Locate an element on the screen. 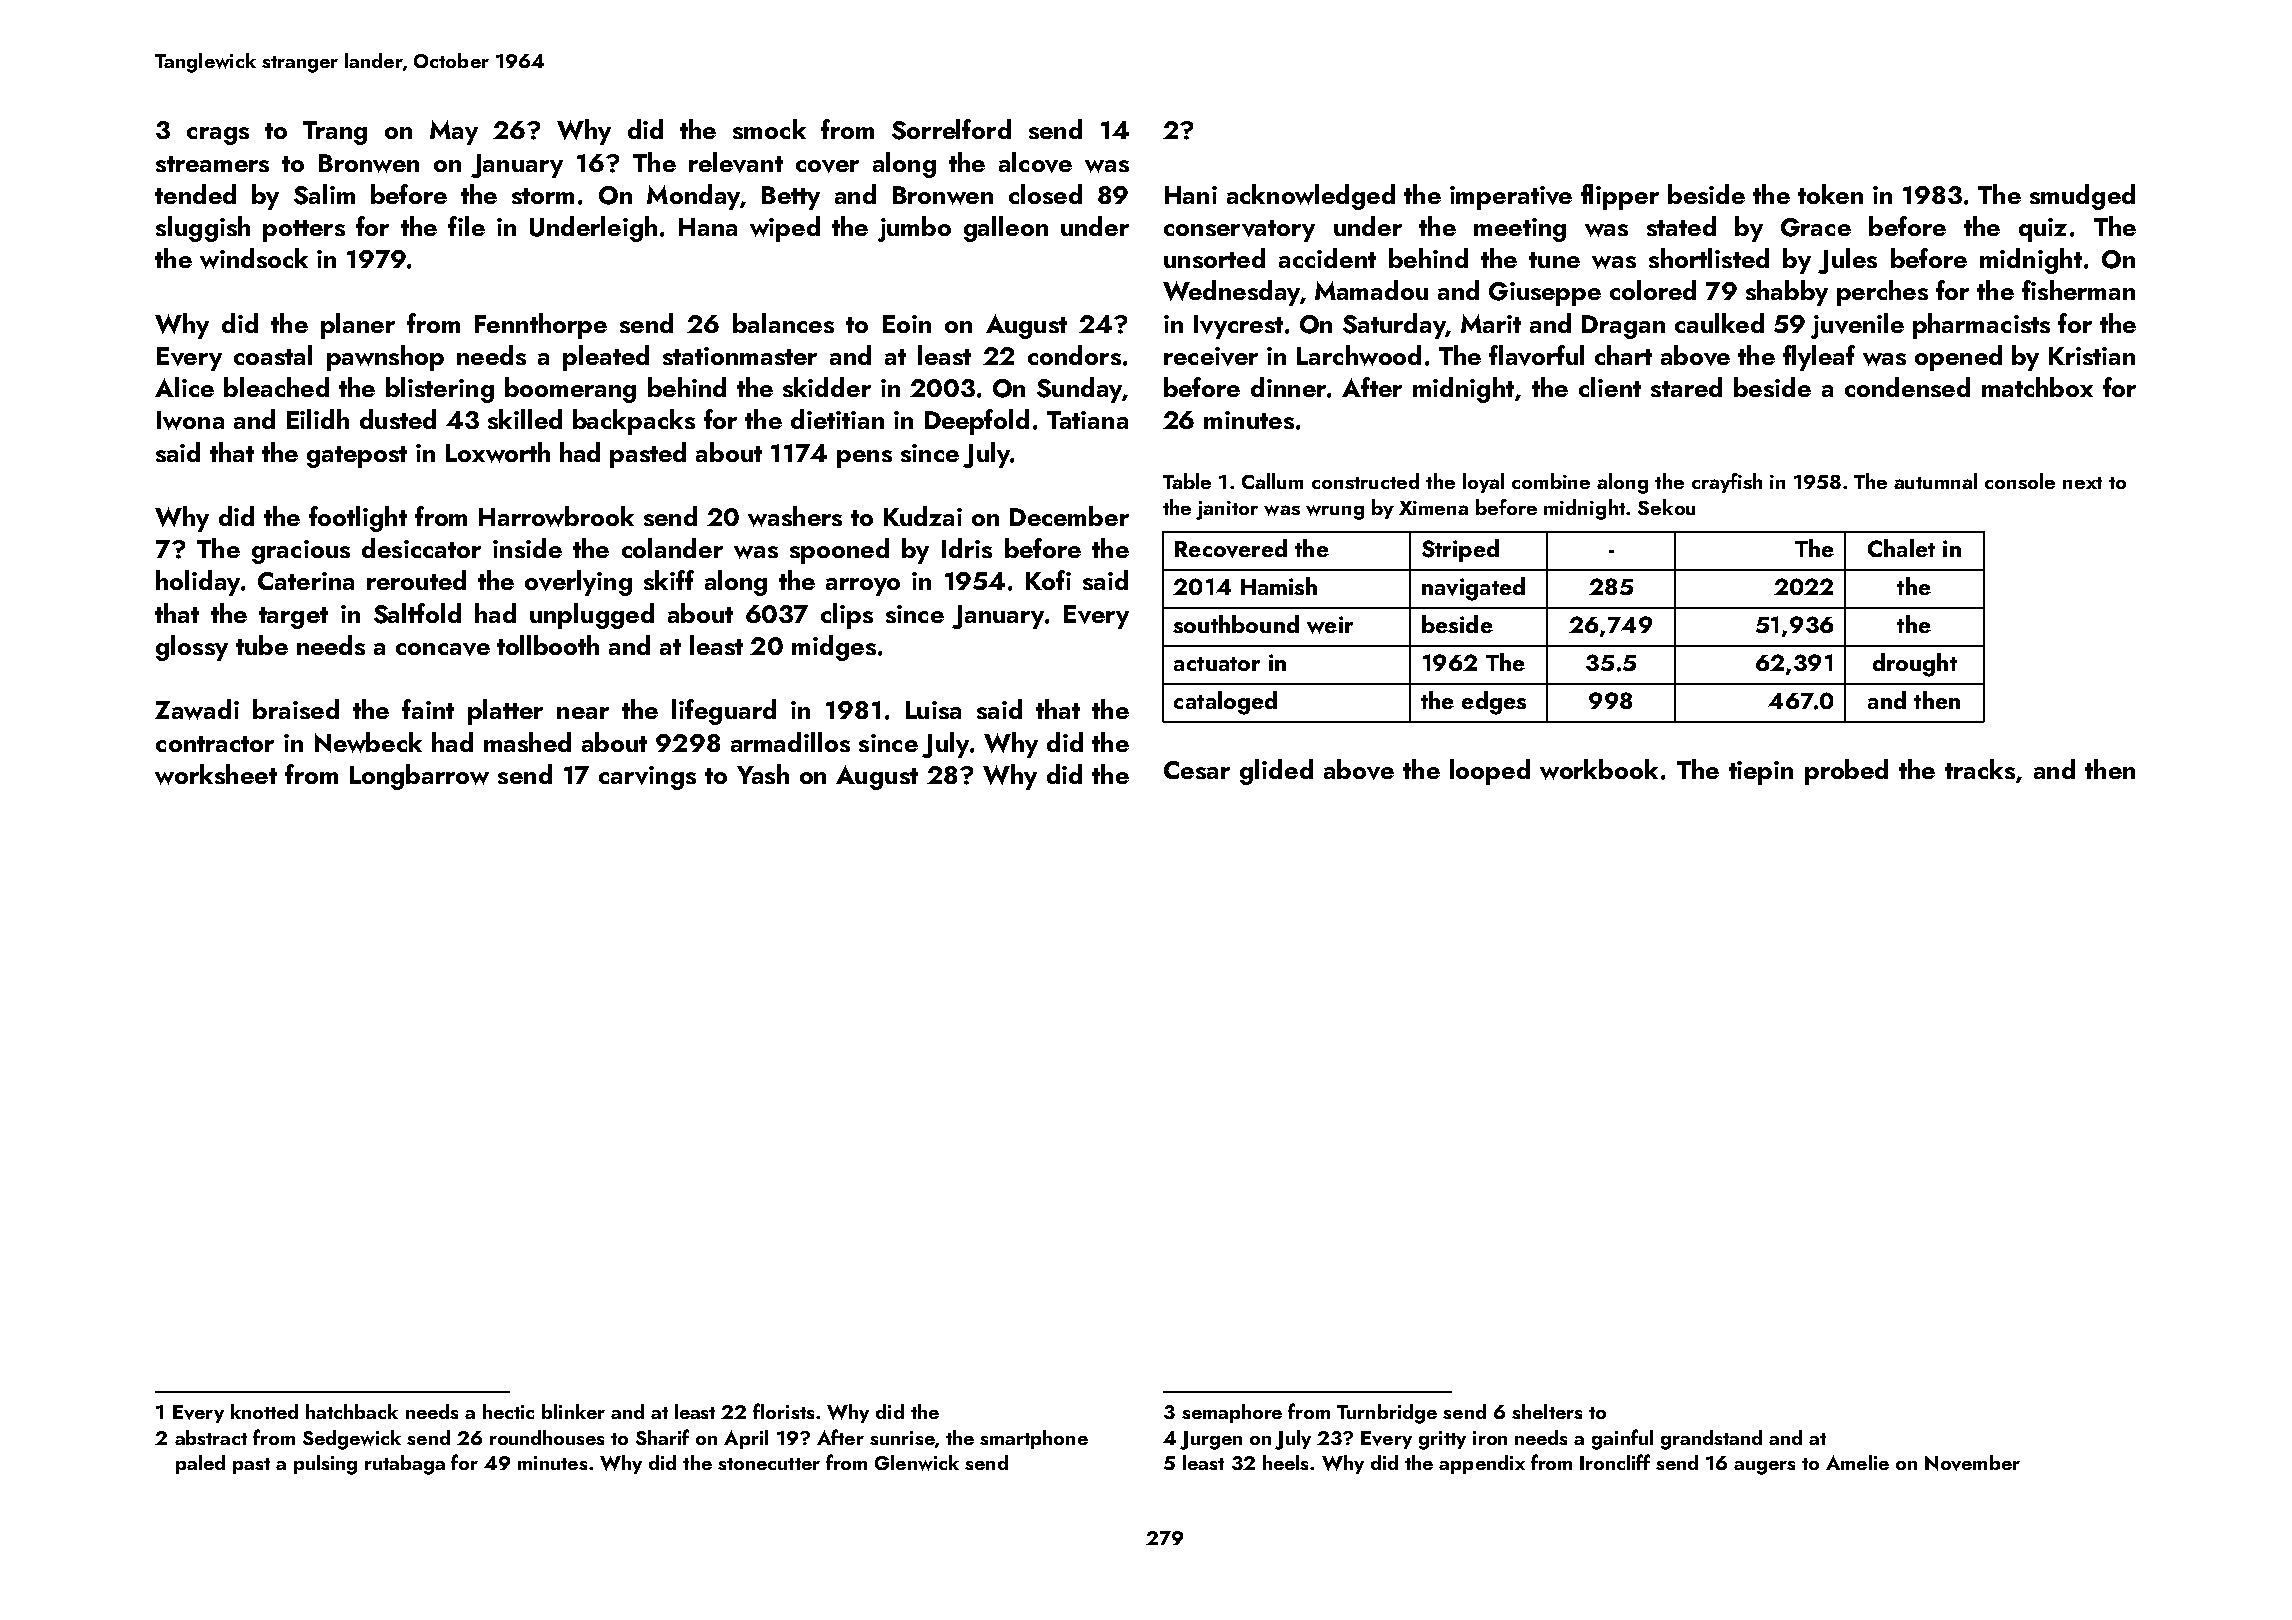 The image size is (2292, 1620). blinker is located at coordinates (573, 1411).
